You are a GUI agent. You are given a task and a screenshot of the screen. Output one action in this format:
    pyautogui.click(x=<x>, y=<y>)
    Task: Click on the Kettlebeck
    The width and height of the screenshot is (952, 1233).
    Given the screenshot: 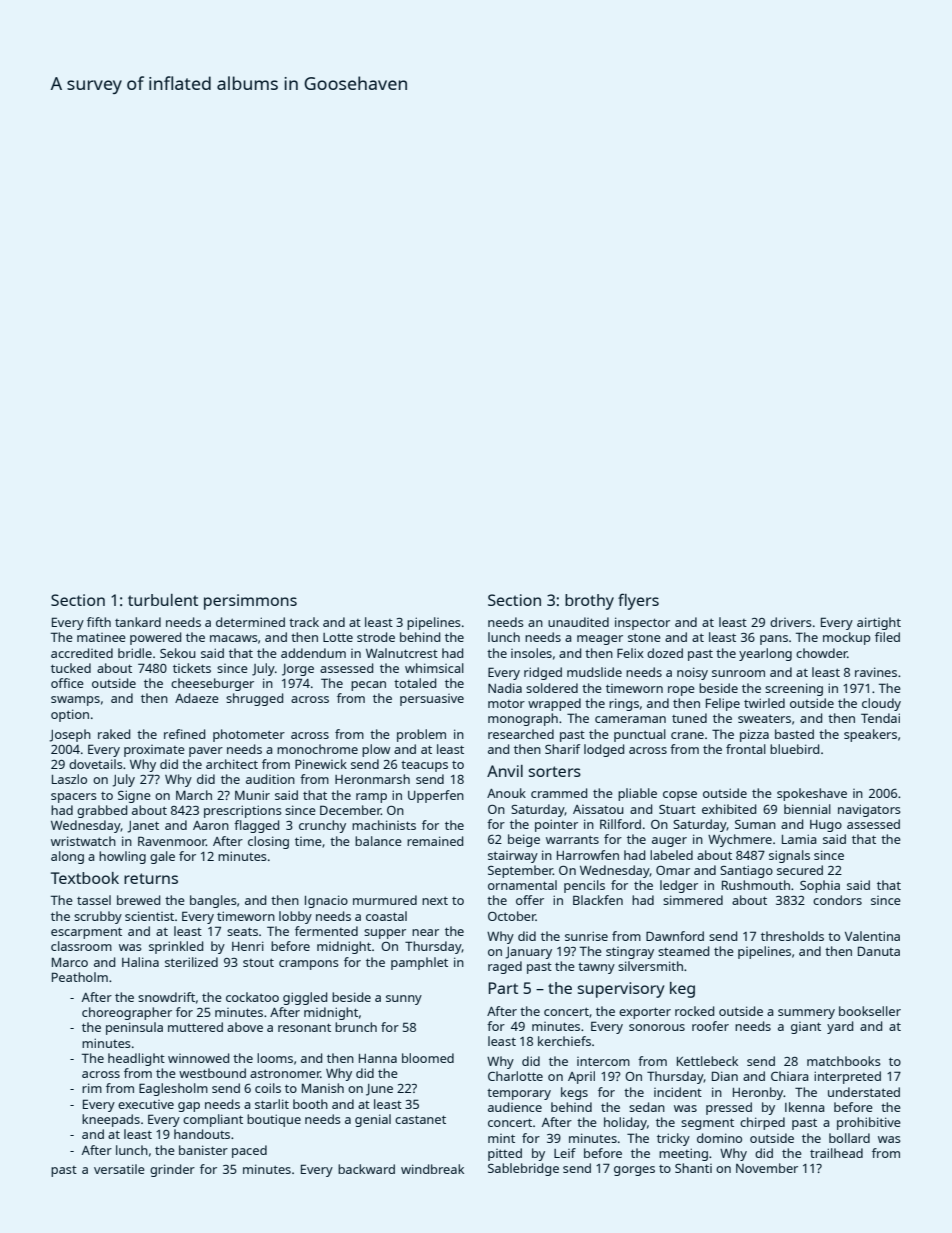 What is the action you would take?
    pyautogui.click(x=707, y=1061)
